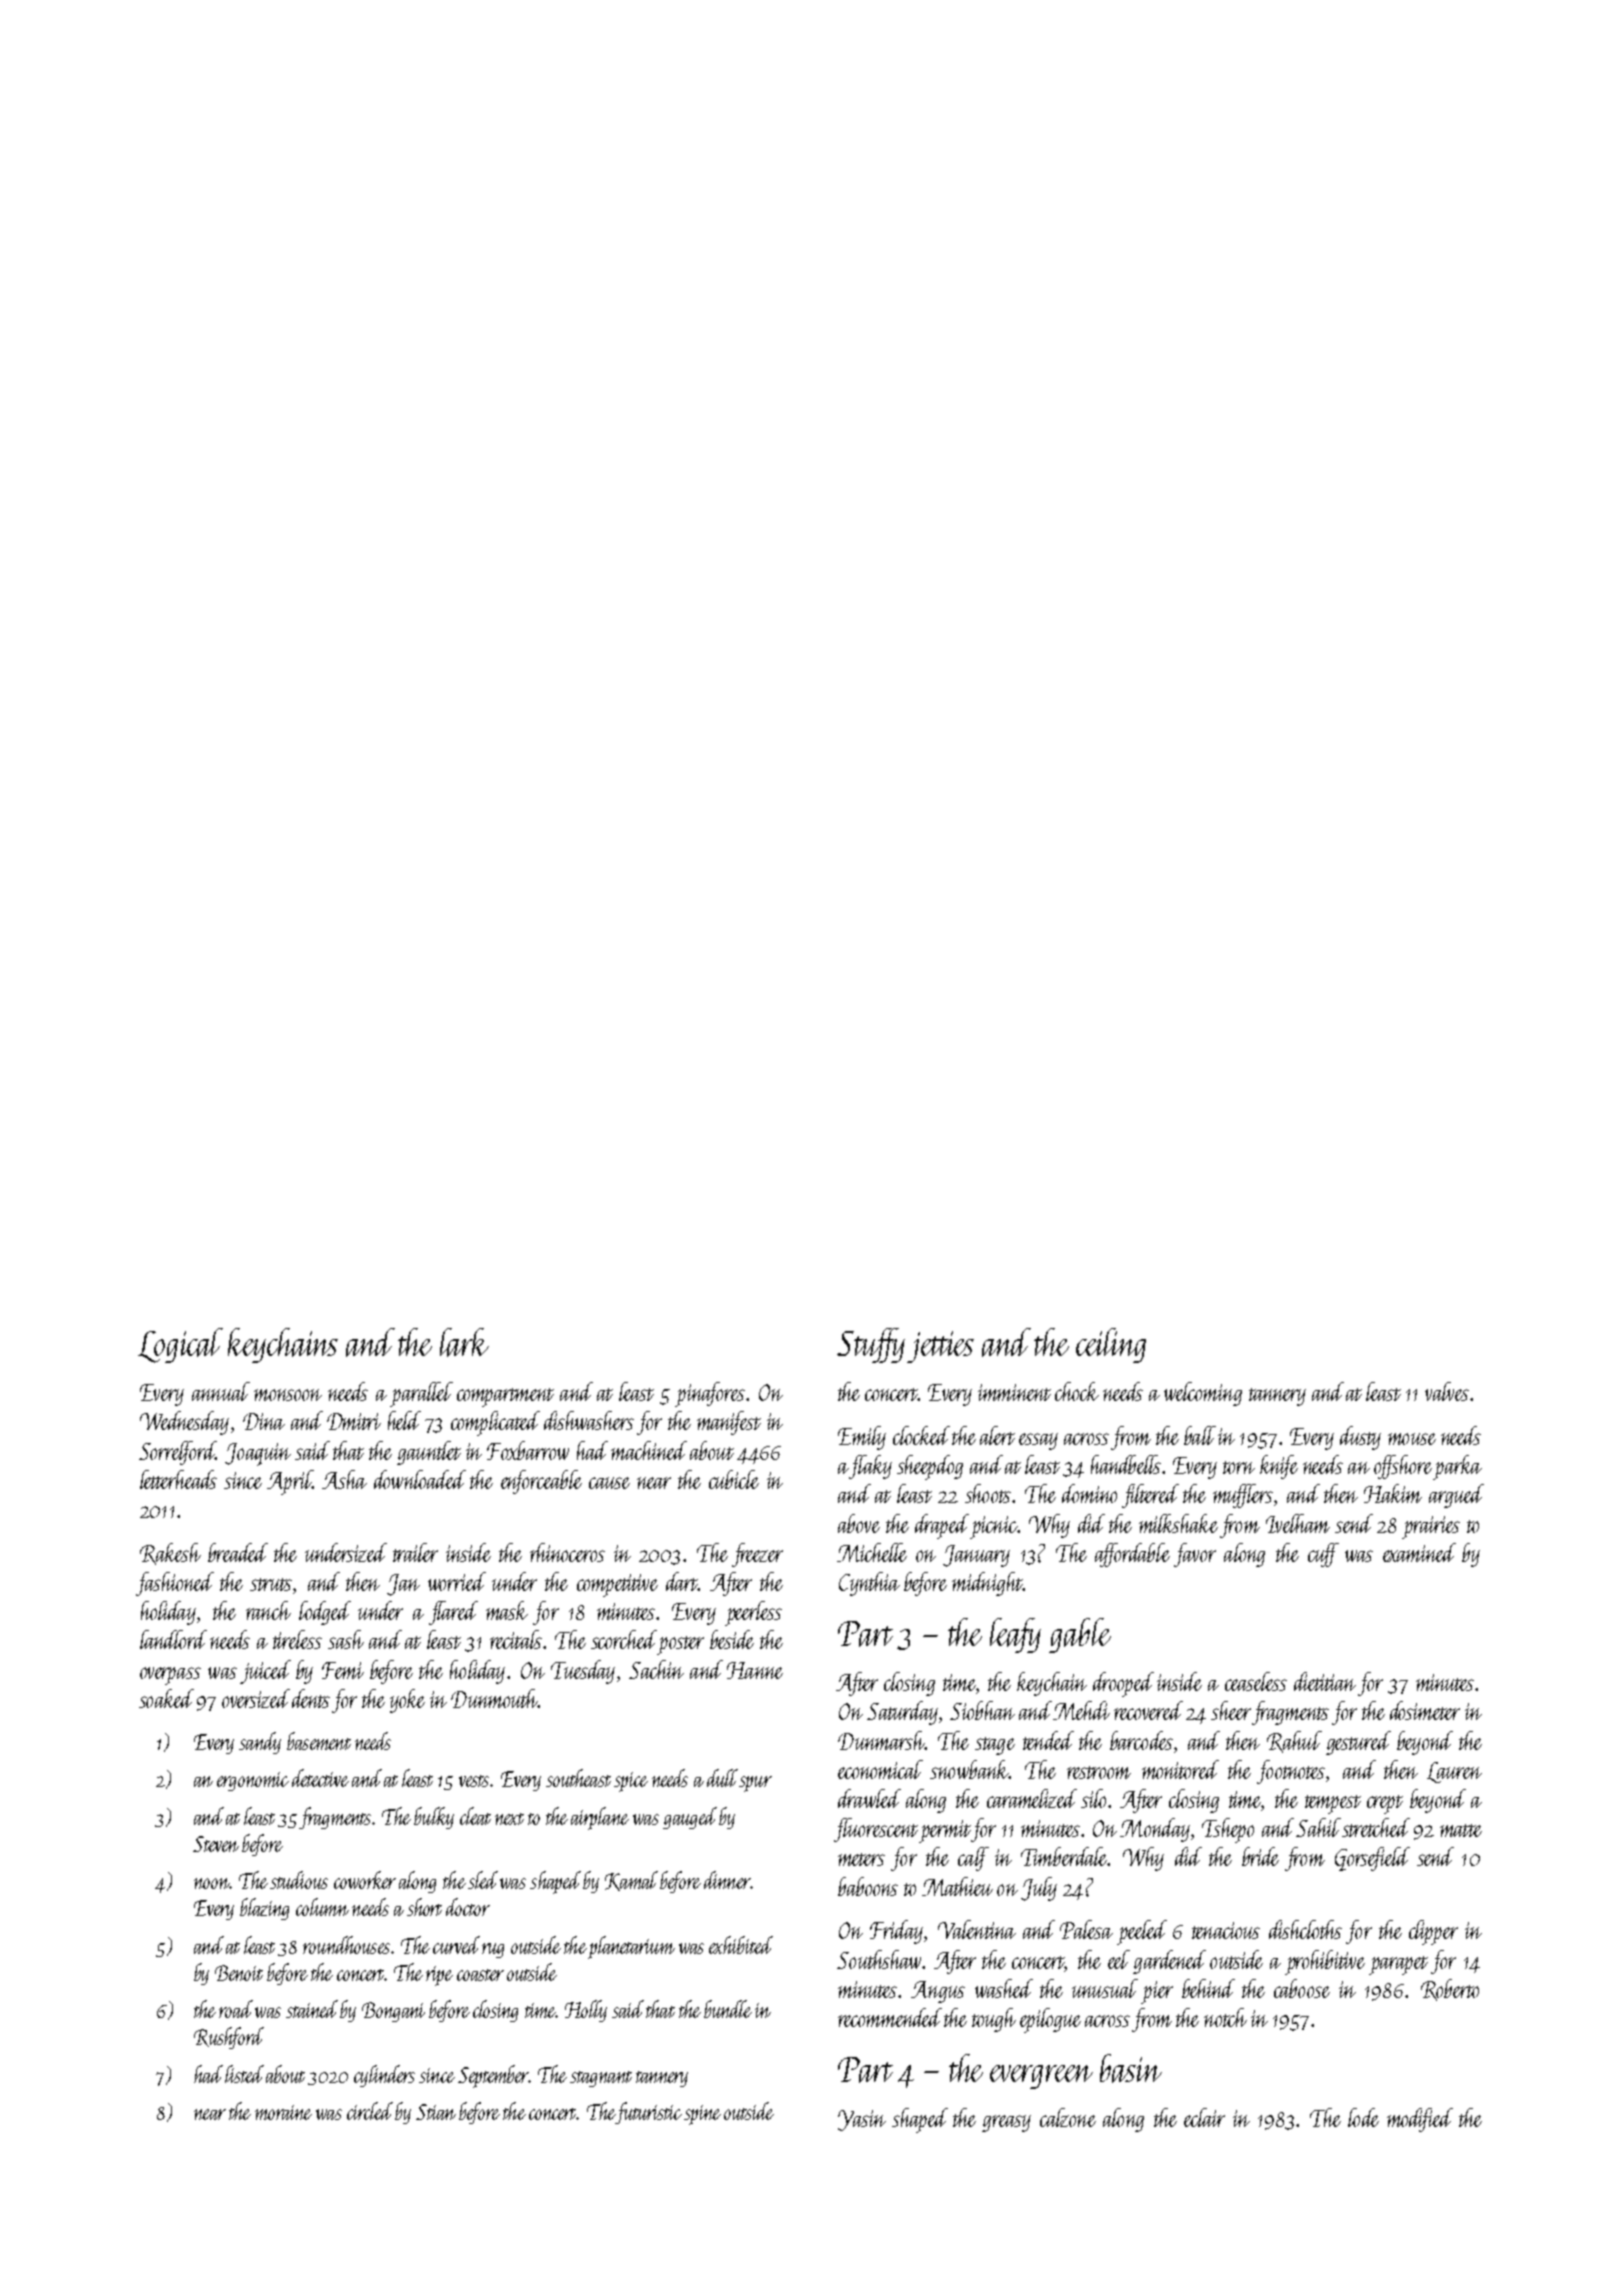 The image size is (1620, 2292). I want to click on Bongani, so click(393, 2012).
